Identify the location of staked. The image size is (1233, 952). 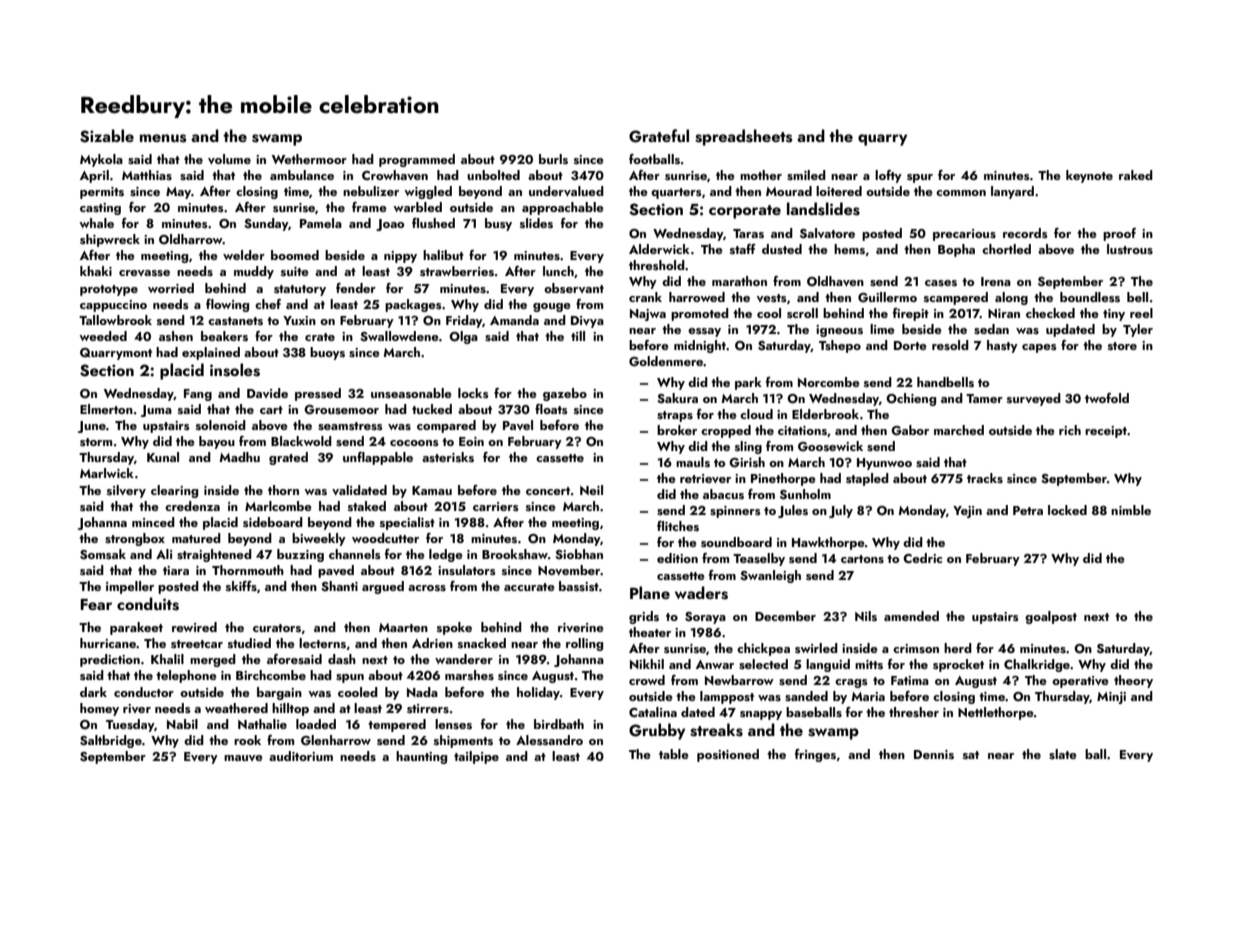
(367, 506).
